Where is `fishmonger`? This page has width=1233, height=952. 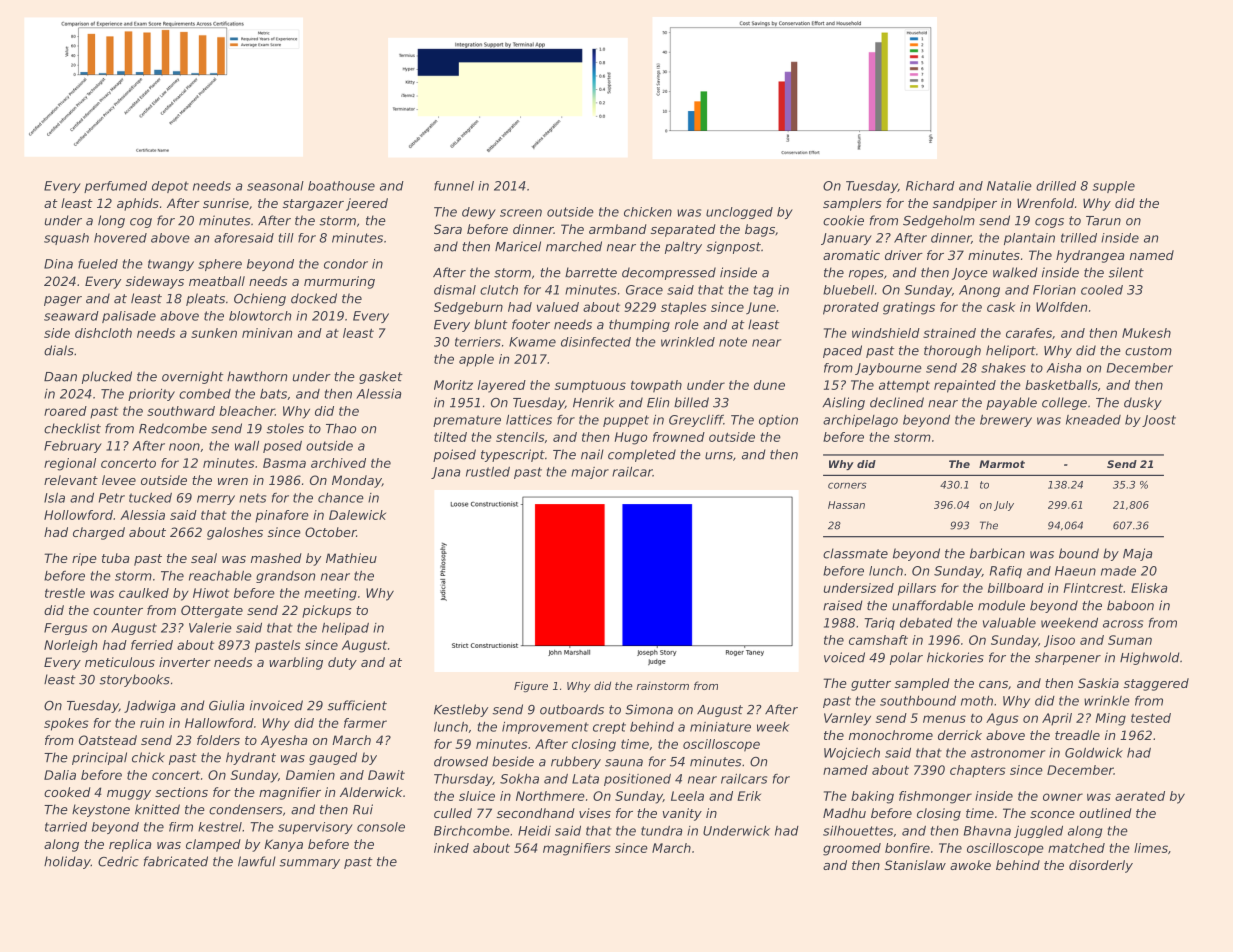
fishmonger is located at coordinates (935, 797).
